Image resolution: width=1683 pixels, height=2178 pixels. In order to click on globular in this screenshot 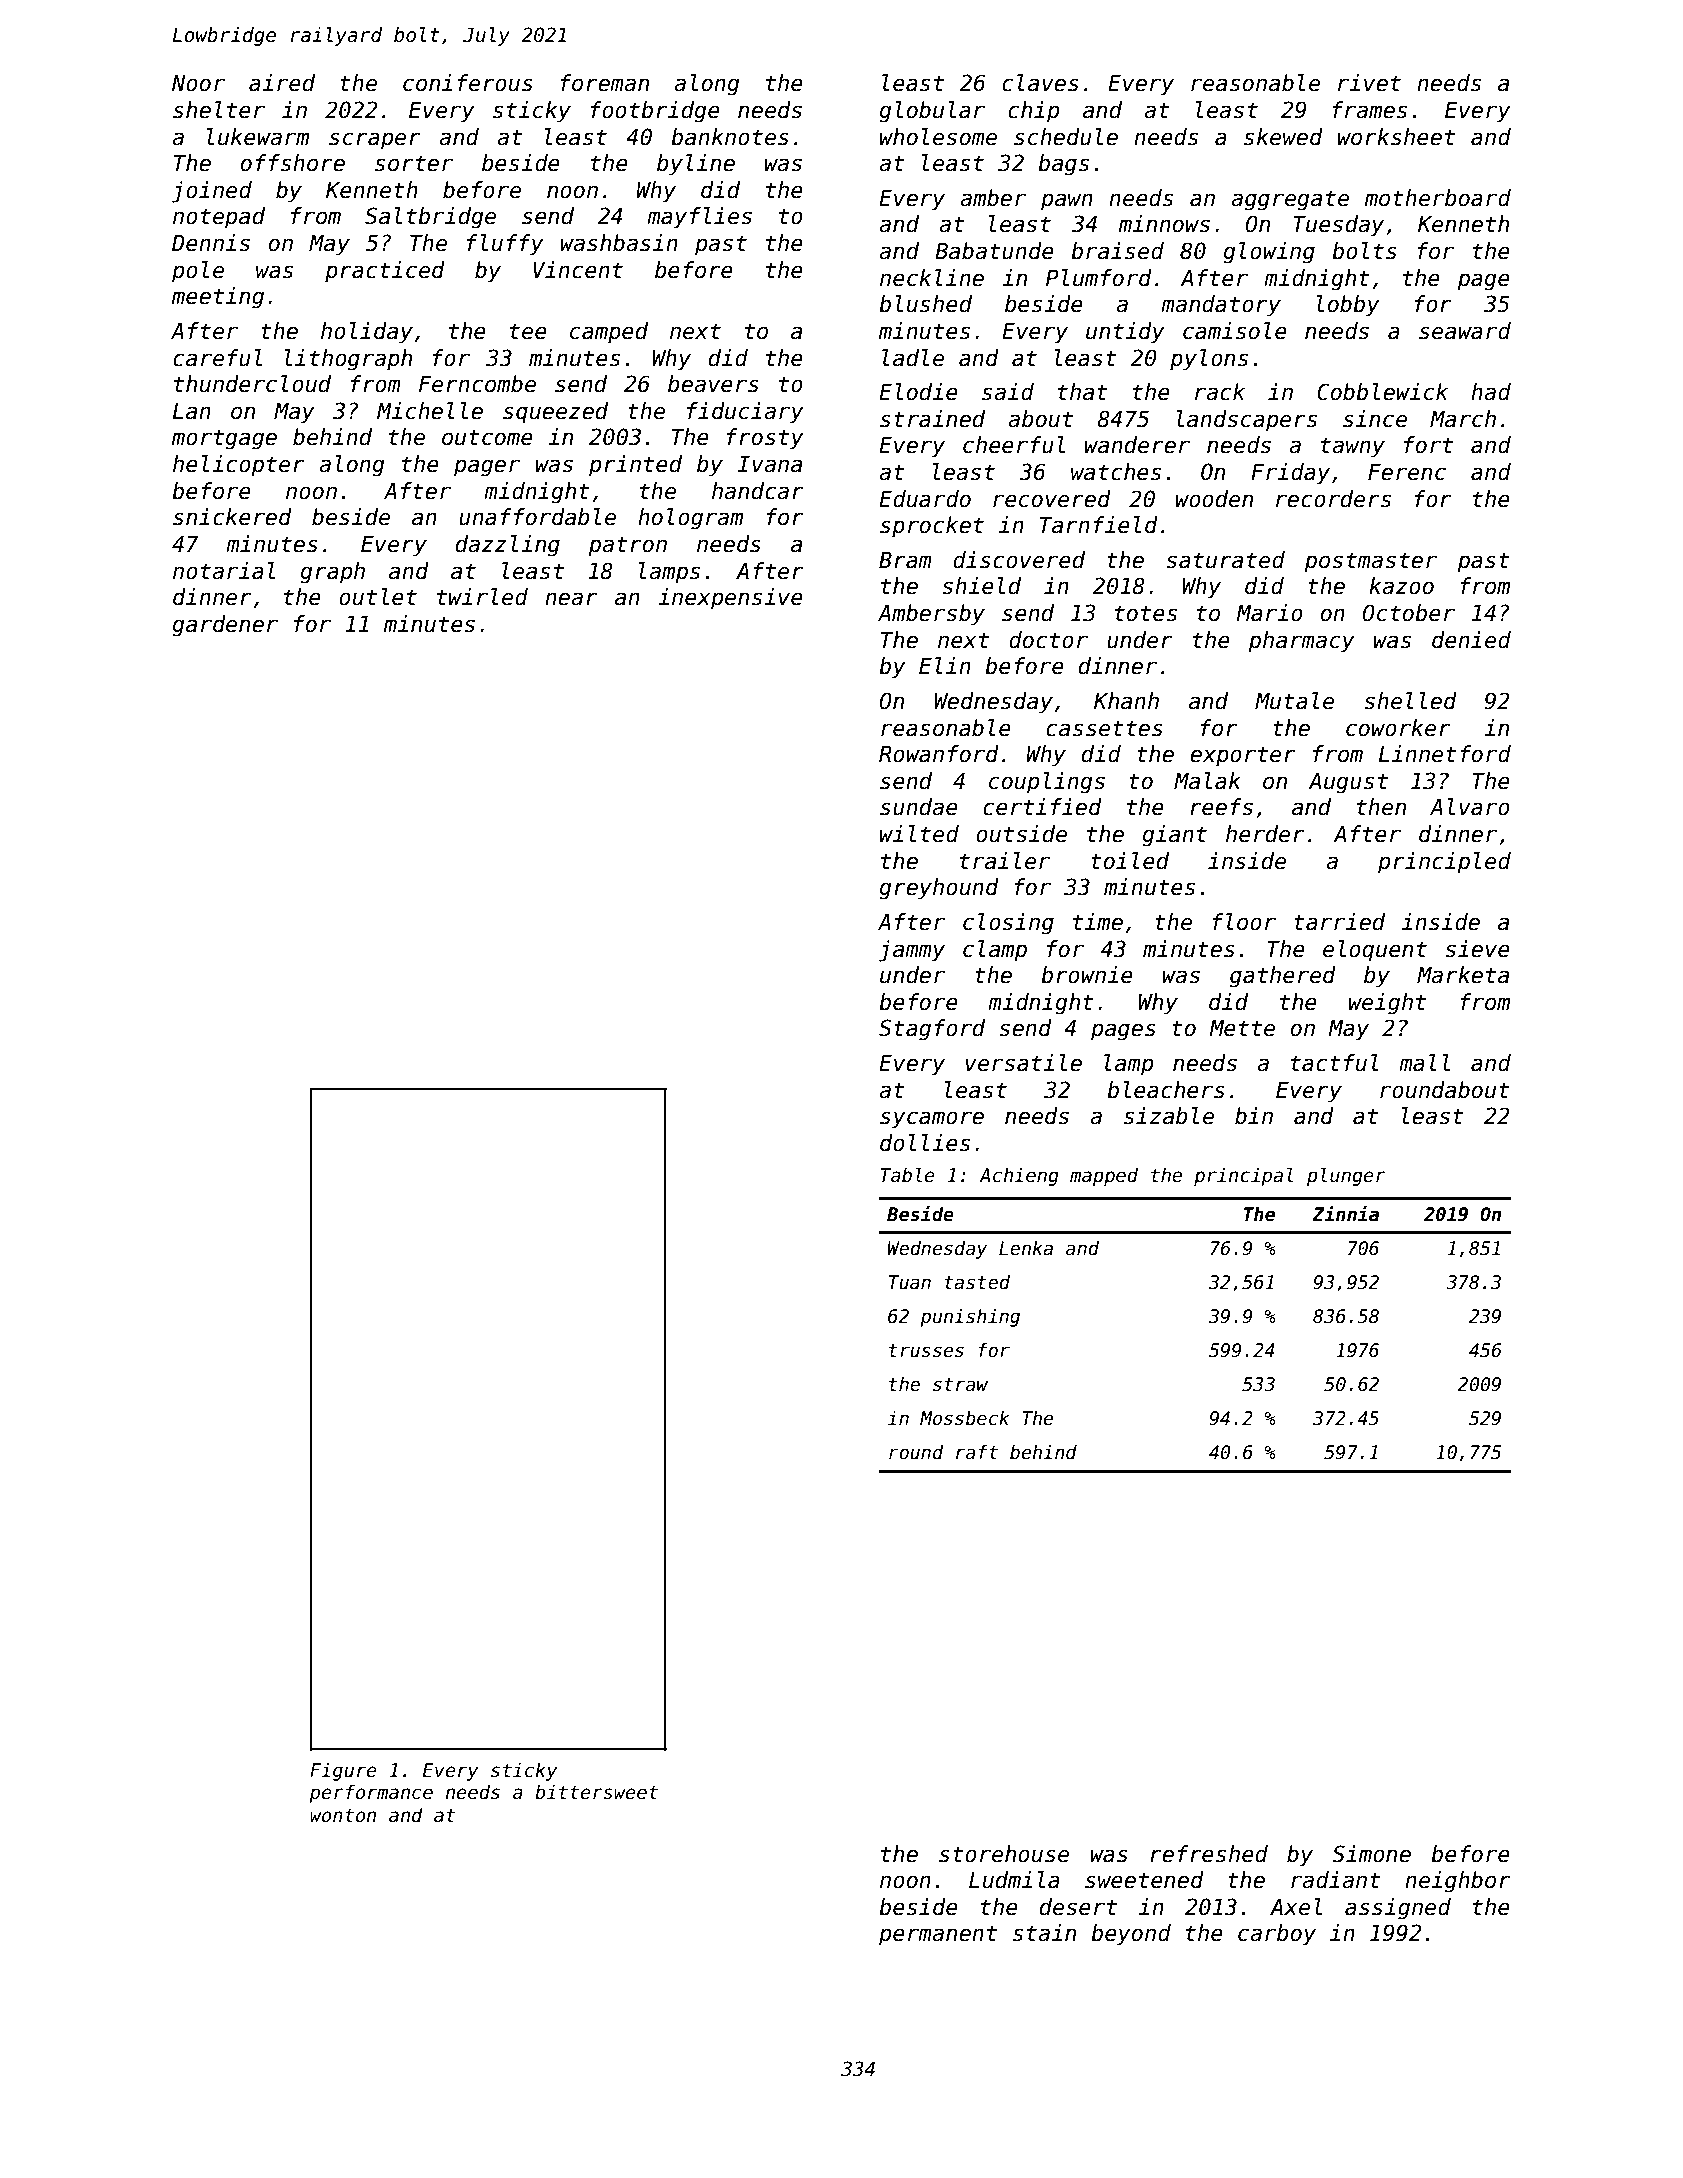, I will do `click(932, 112)`.
